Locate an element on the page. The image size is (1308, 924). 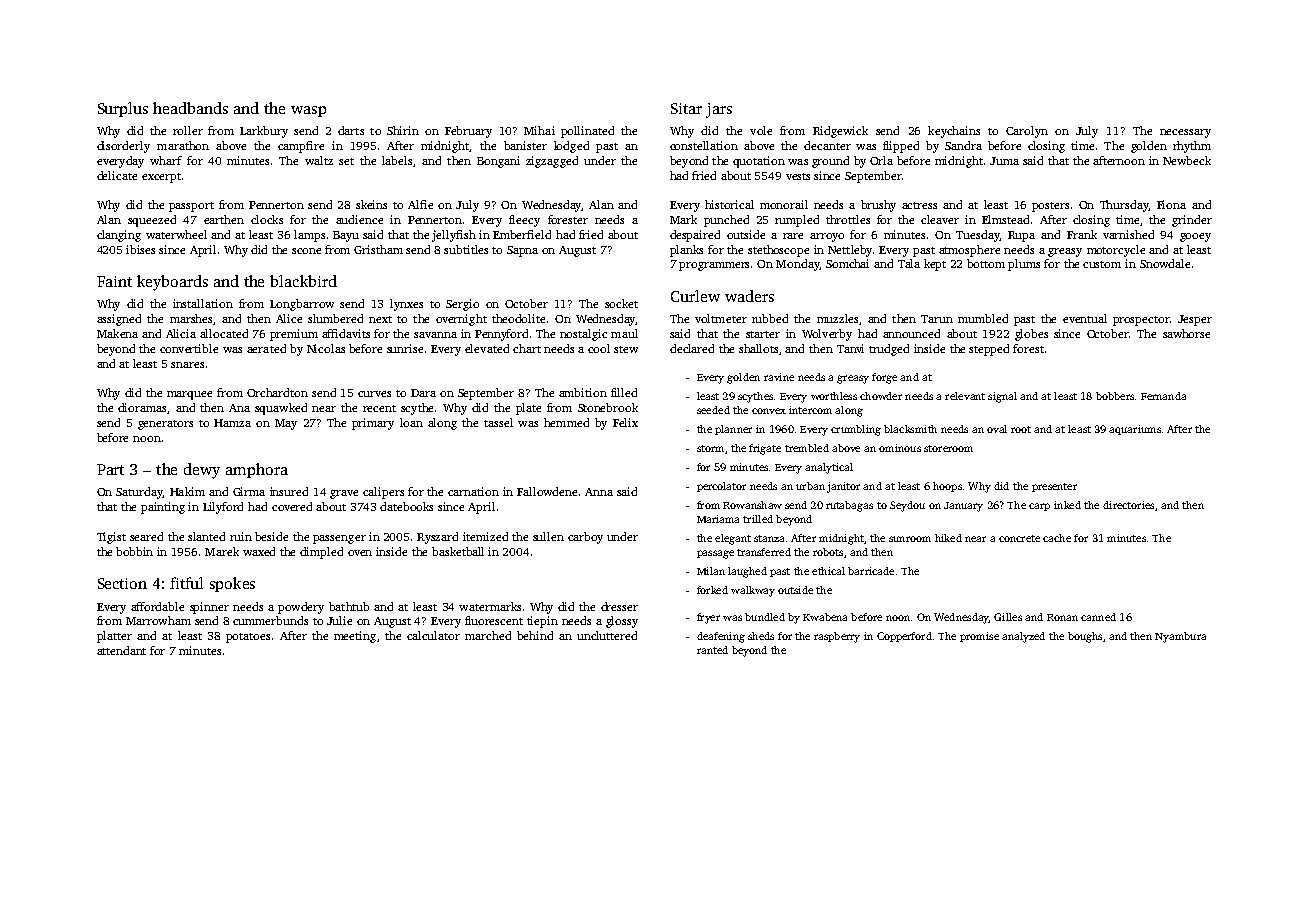
Sandra is located at coordinates (963, 145).
